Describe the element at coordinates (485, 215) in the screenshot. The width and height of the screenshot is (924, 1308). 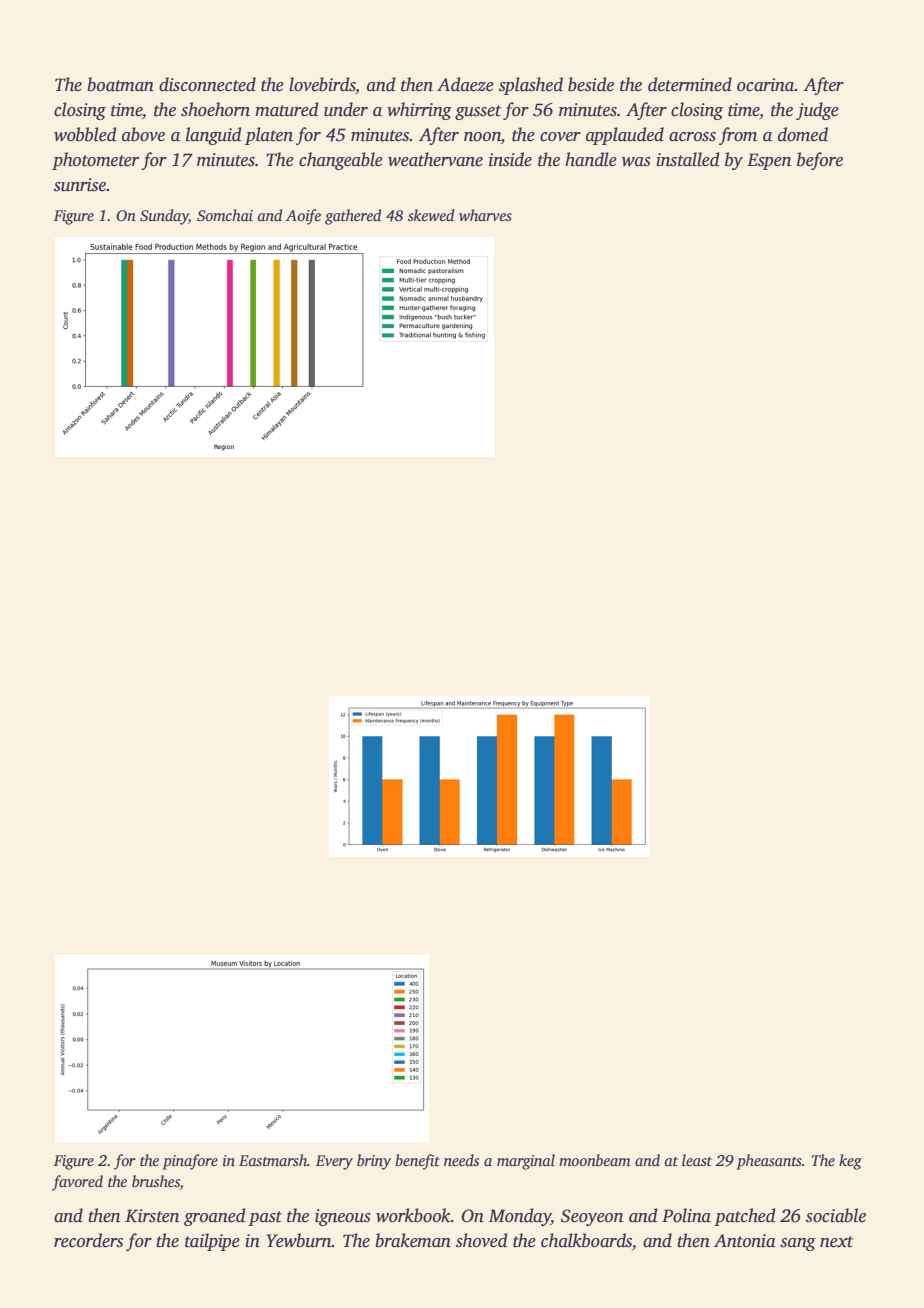
I see `wharves` at that location.
